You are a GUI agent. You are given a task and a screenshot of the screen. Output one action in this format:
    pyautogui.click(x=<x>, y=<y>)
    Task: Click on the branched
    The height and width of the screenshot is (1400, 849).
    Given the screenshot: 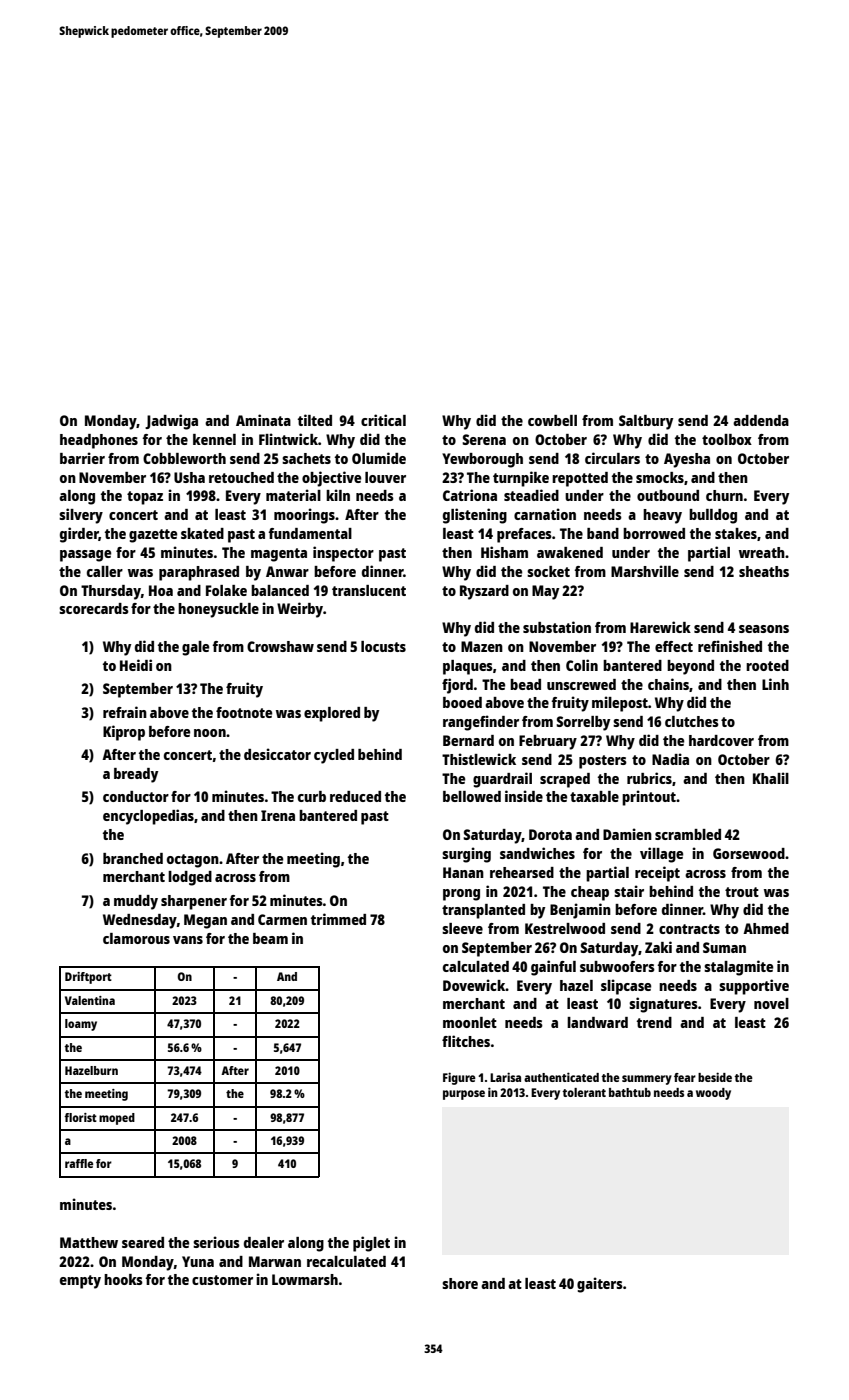 What is the action you would take?
    pyautogui.click(x=133, y=858)
